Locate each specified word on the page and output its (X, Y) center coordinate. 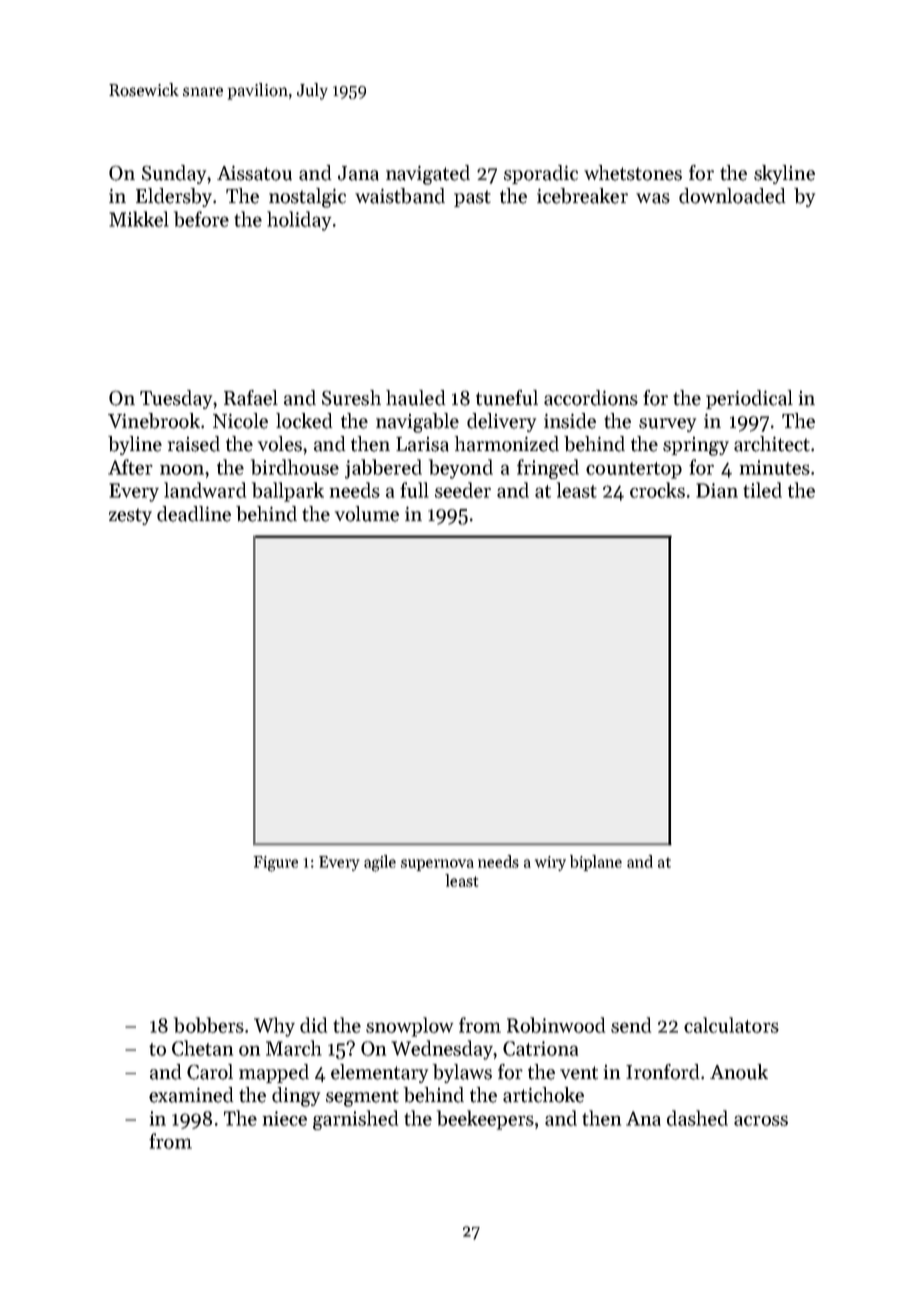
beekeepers (485, 1120)
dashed (697, 1118)
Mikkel (139, 219)
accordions (591, 398)
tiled (762, 490)
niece (285, 1118)
